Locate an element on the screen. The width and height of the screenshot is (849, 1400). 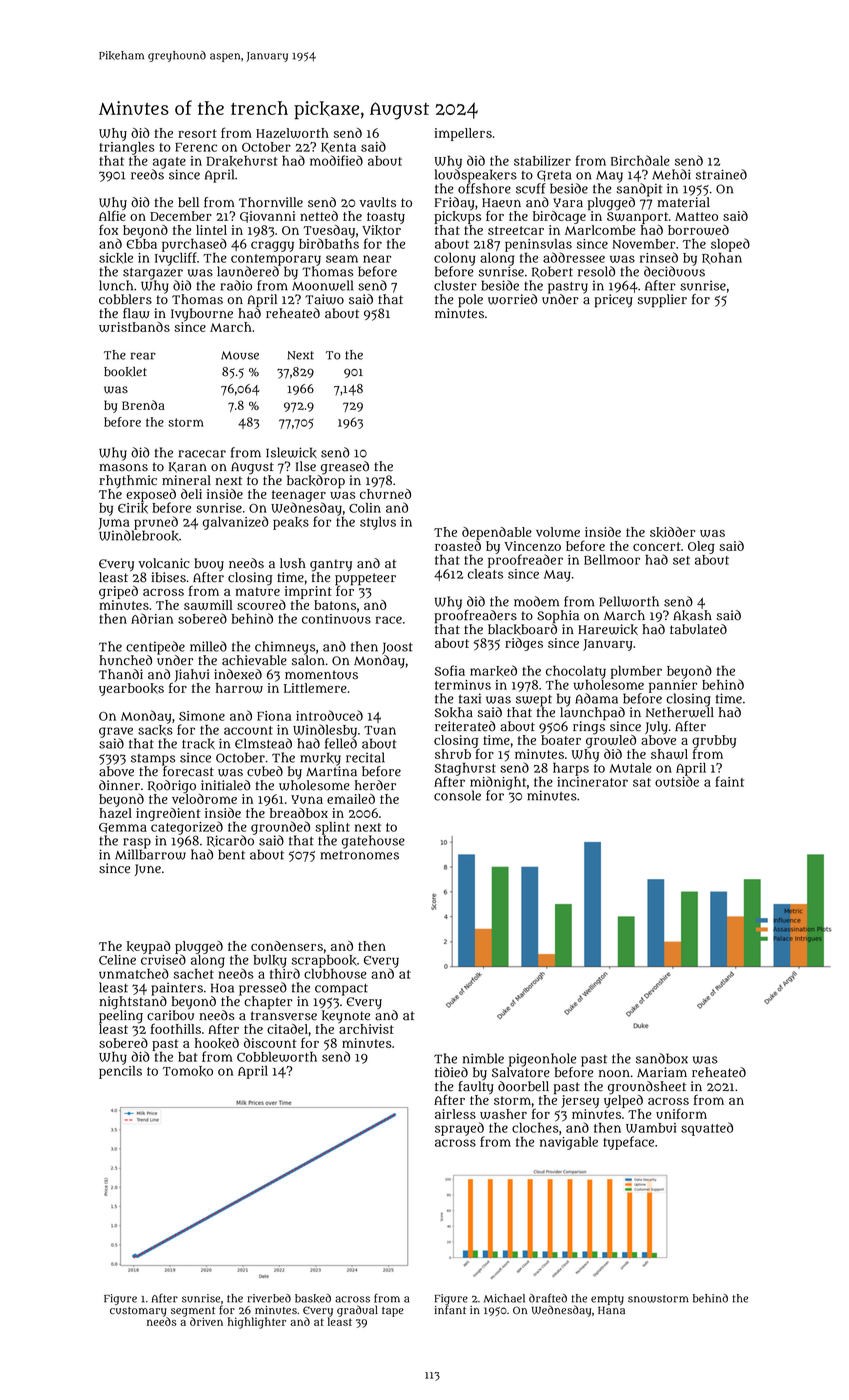
chimneys is located at coordinates (285, 648).
